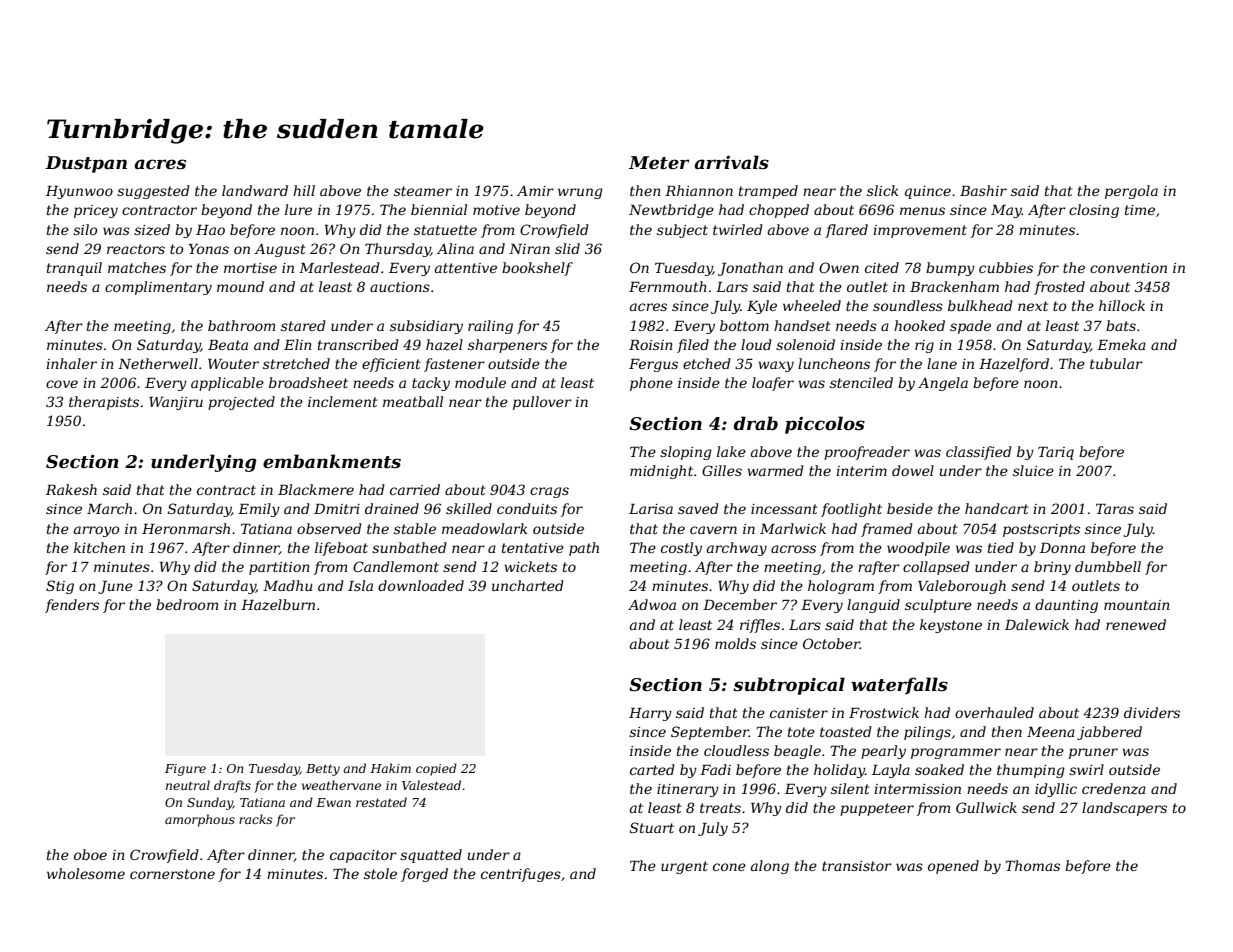  I want to click on Harry, so click(650, 714).
